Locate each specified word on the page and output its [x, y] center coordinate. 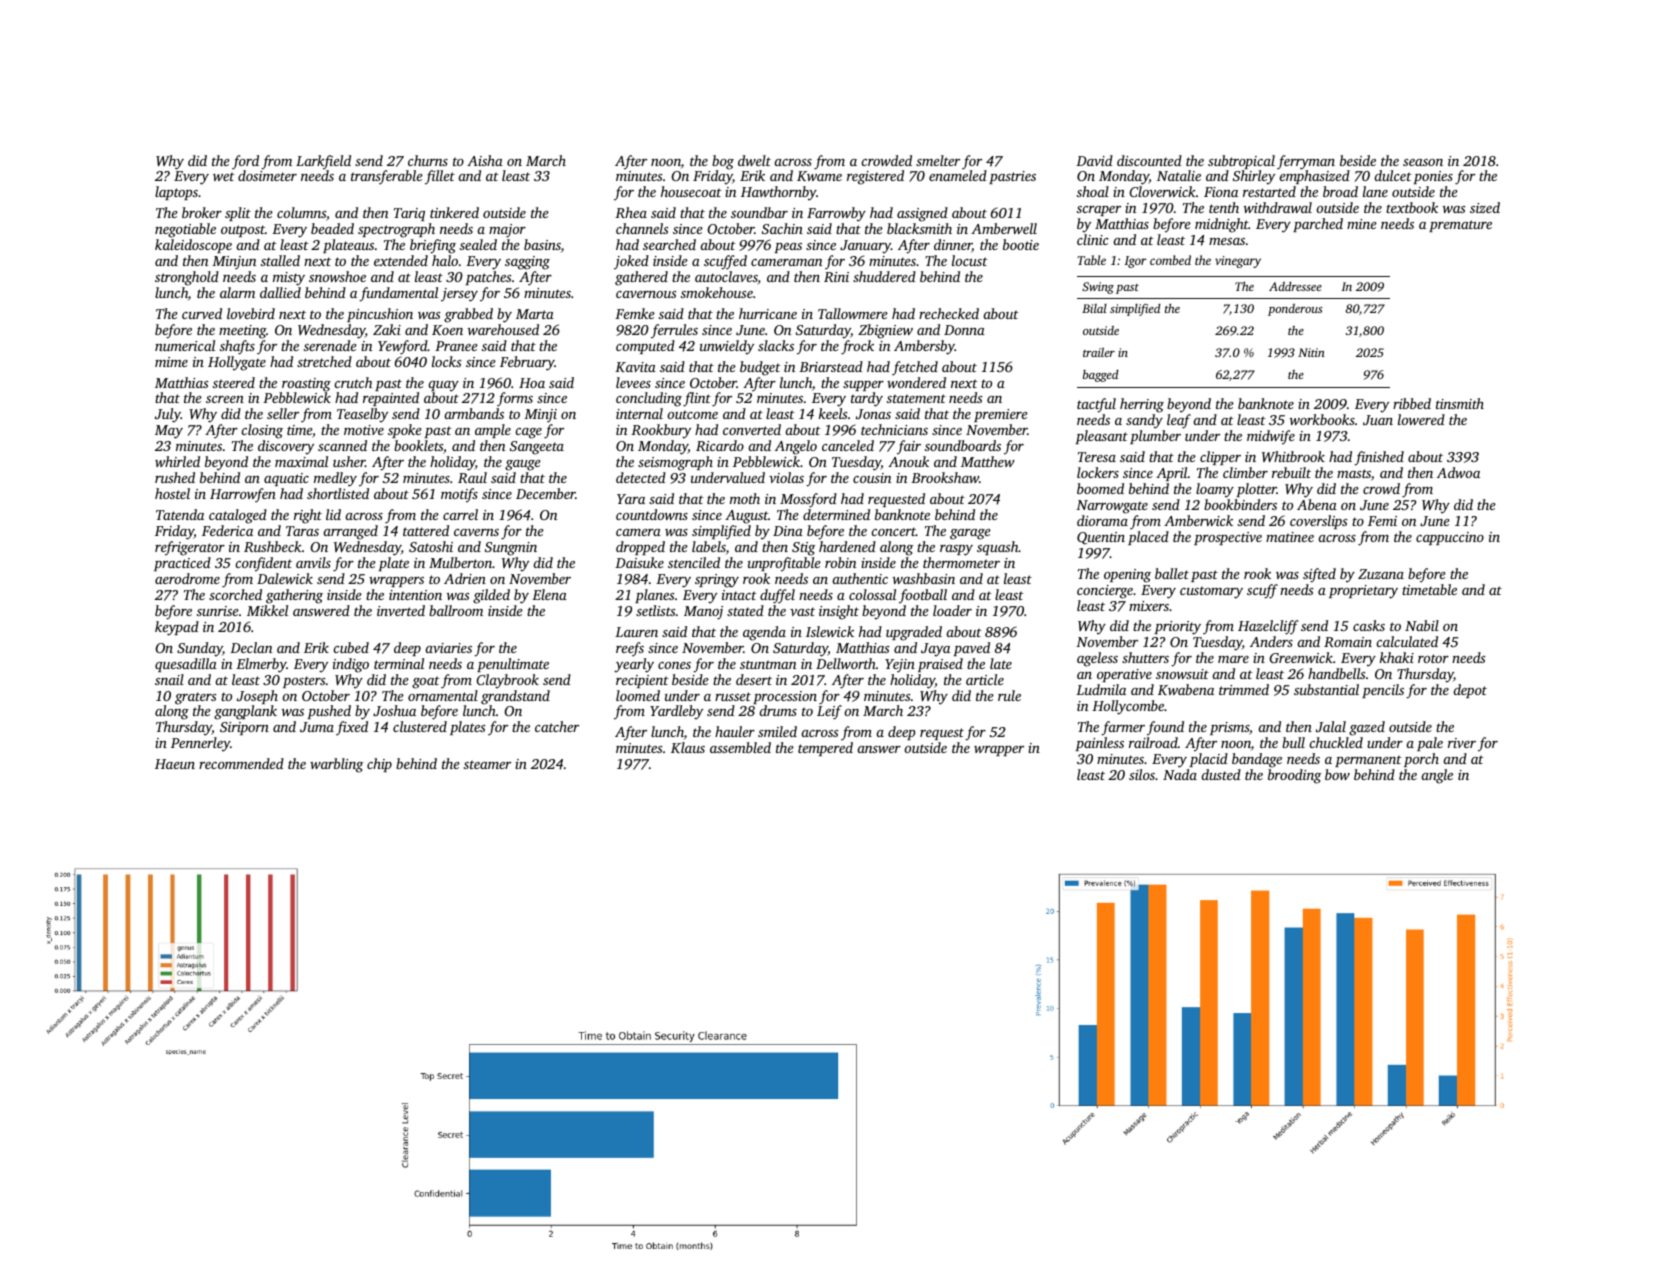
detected [641, 477]
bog [723, 162]
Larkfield [323, 162]
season [1423, 162]
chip [379, 765]
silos [1142, 774]
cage [528, 433]
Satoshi [431, 546]
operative [1124, 675]
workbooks [1322, 419]
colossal [872, 594]
